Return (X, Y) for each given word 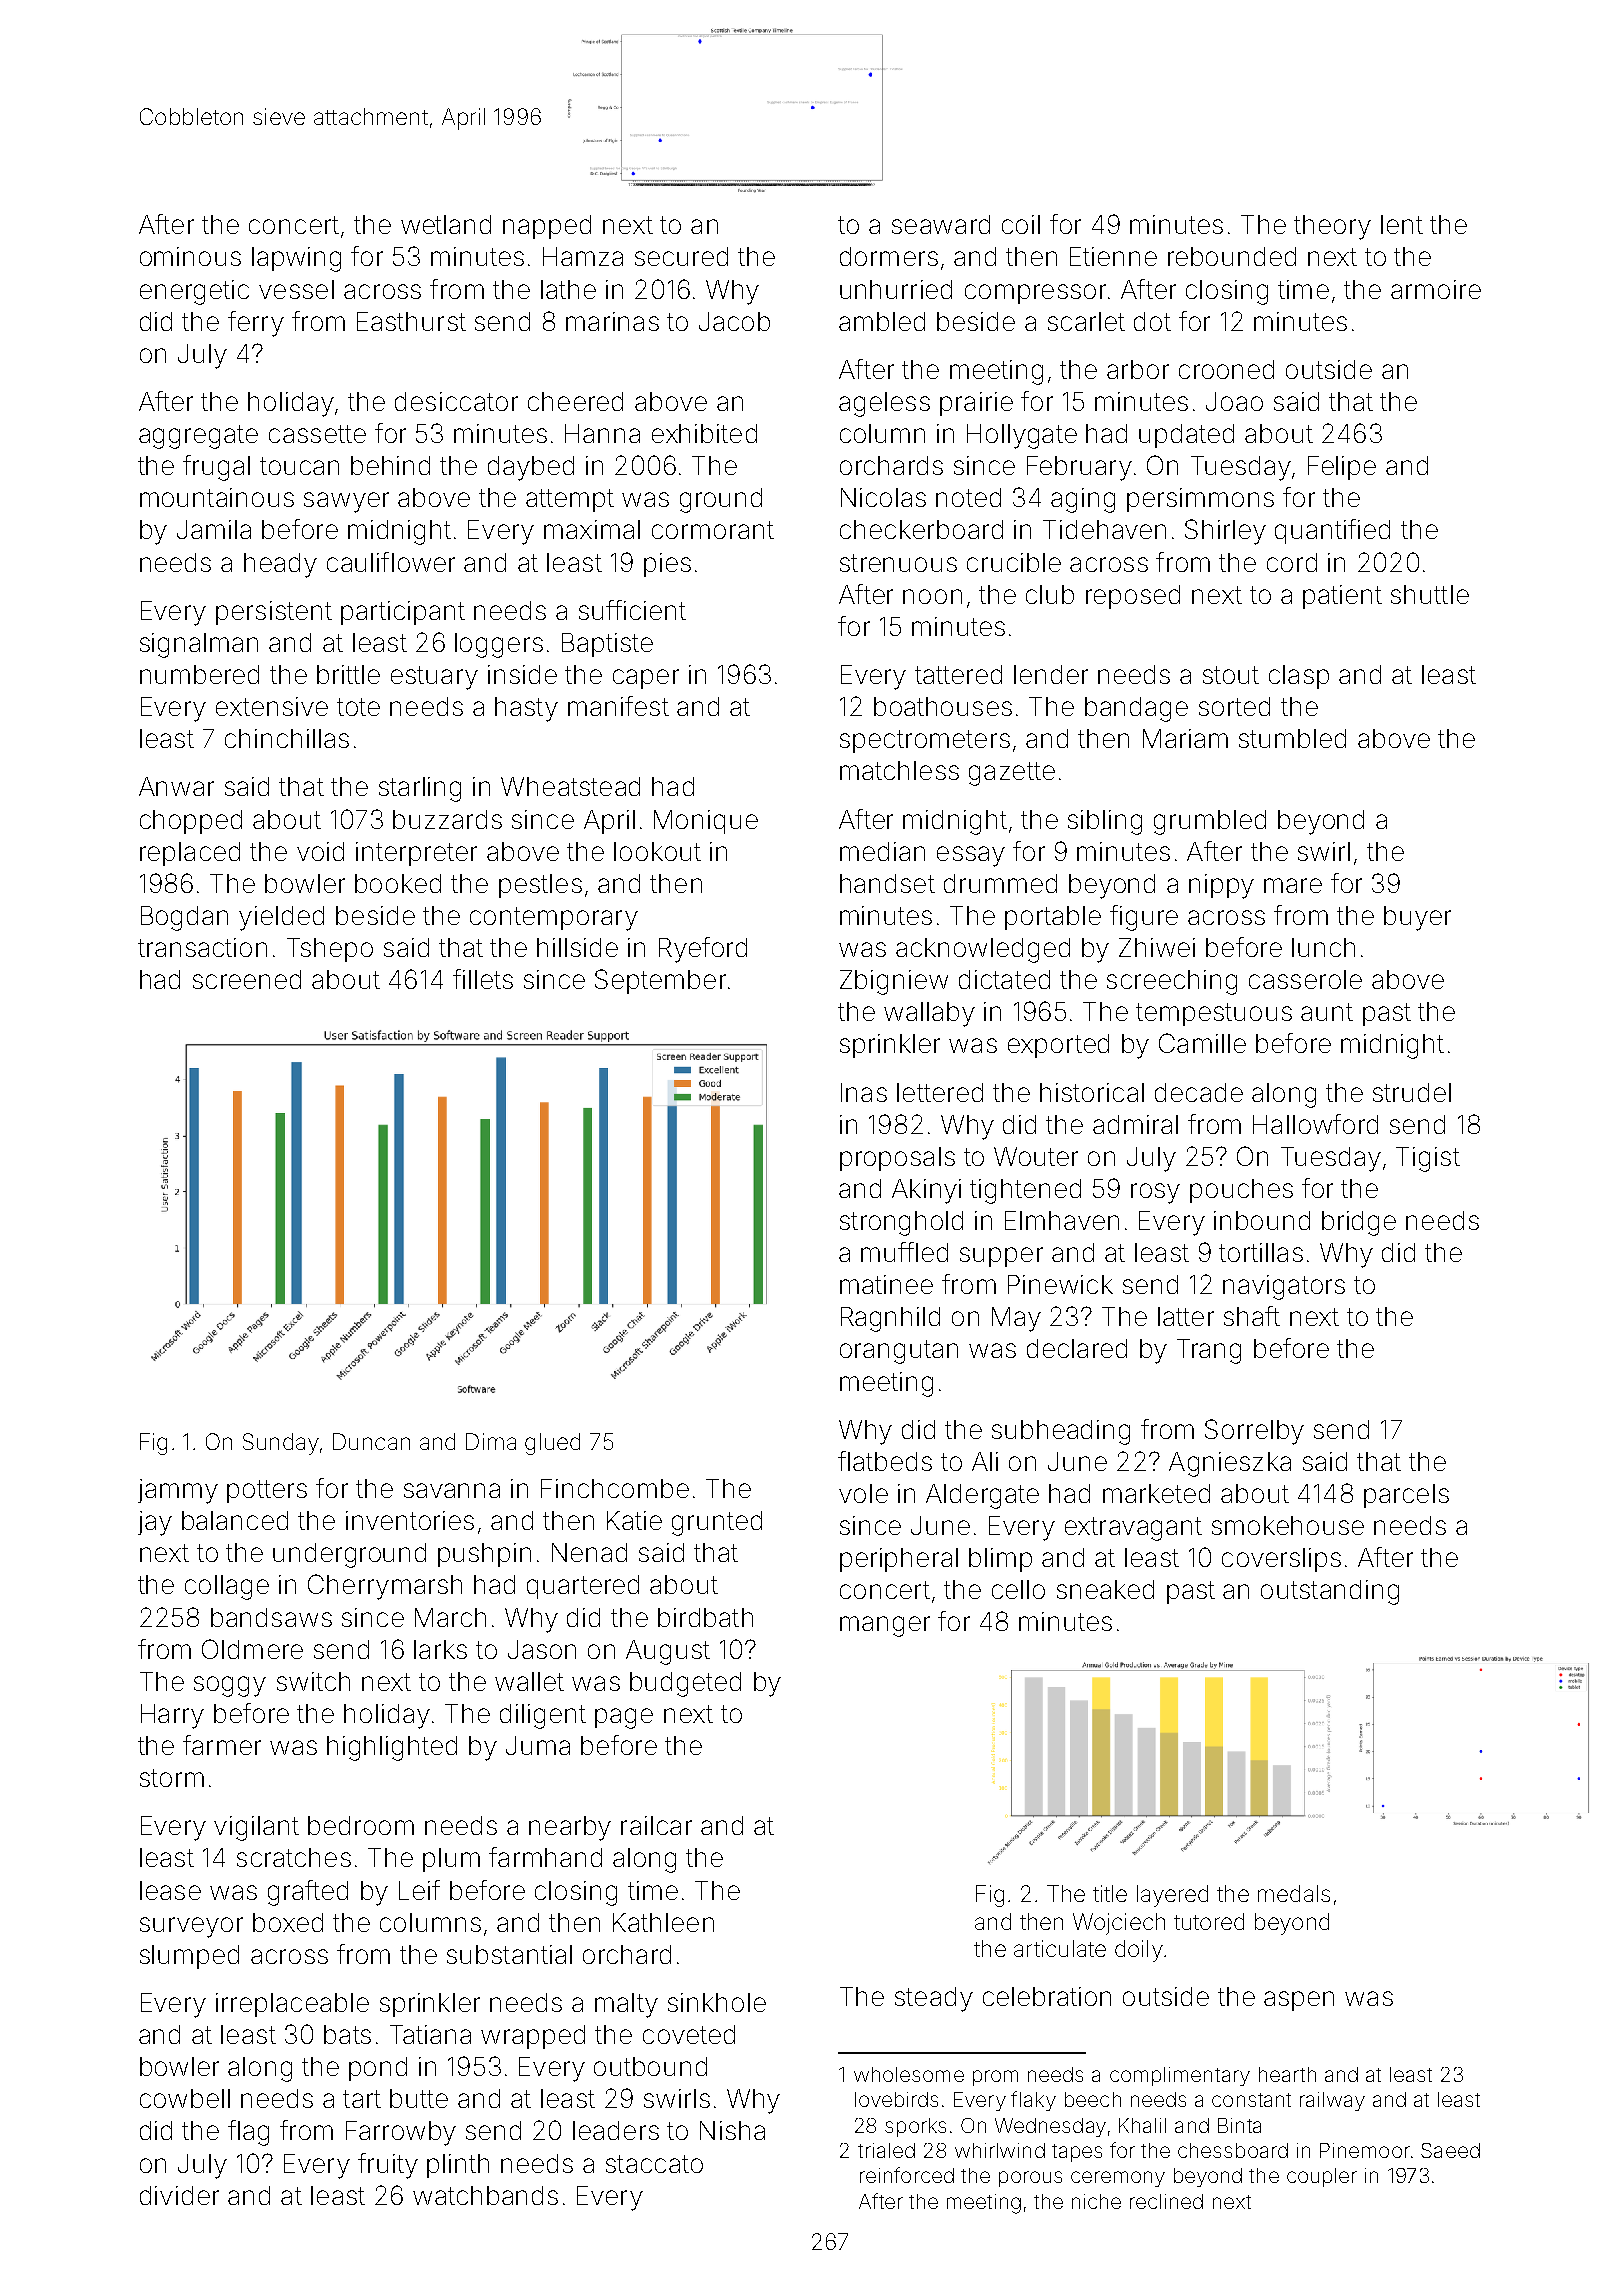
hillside (577, 947)
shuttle (1430, 594)
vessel (296, 289)
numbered (199, 674)
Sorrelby (1254, 1432)
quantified (1332, 531)
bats (347, 2034)
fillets (483, 979)
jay (155, 1523)
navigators (1284, 1287)
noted (968, 497)
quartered (583, 1587)
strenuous (898, 563)
